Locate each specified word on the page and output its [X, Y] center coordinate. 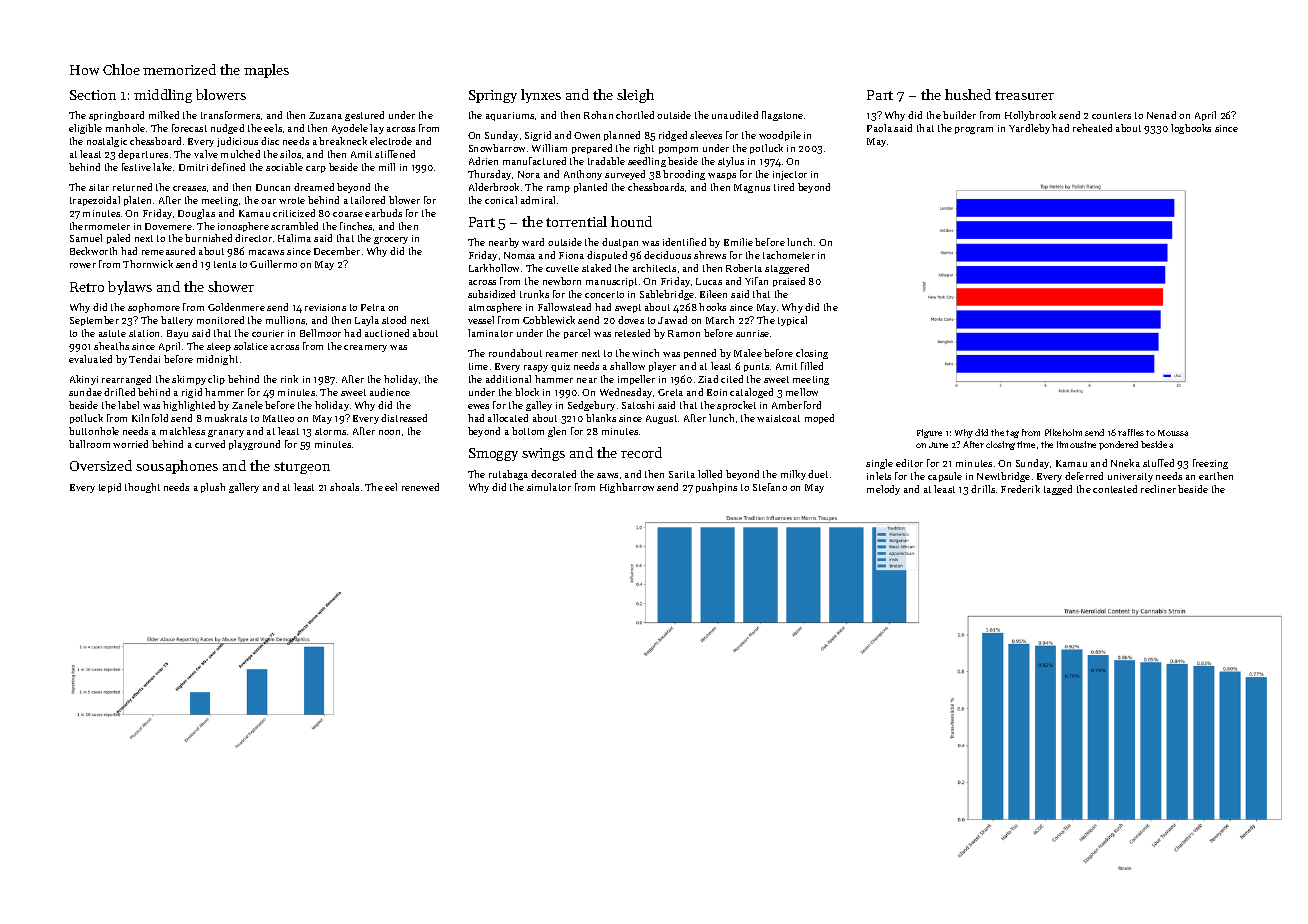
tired [784, 187]
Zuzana [325, 115]
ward [533, 242]
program [974, 130]
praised [789, 282]
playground [254, 445]
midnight [217, 360]
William [549, 148]
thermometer [100, 226]
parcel [577, 334]
